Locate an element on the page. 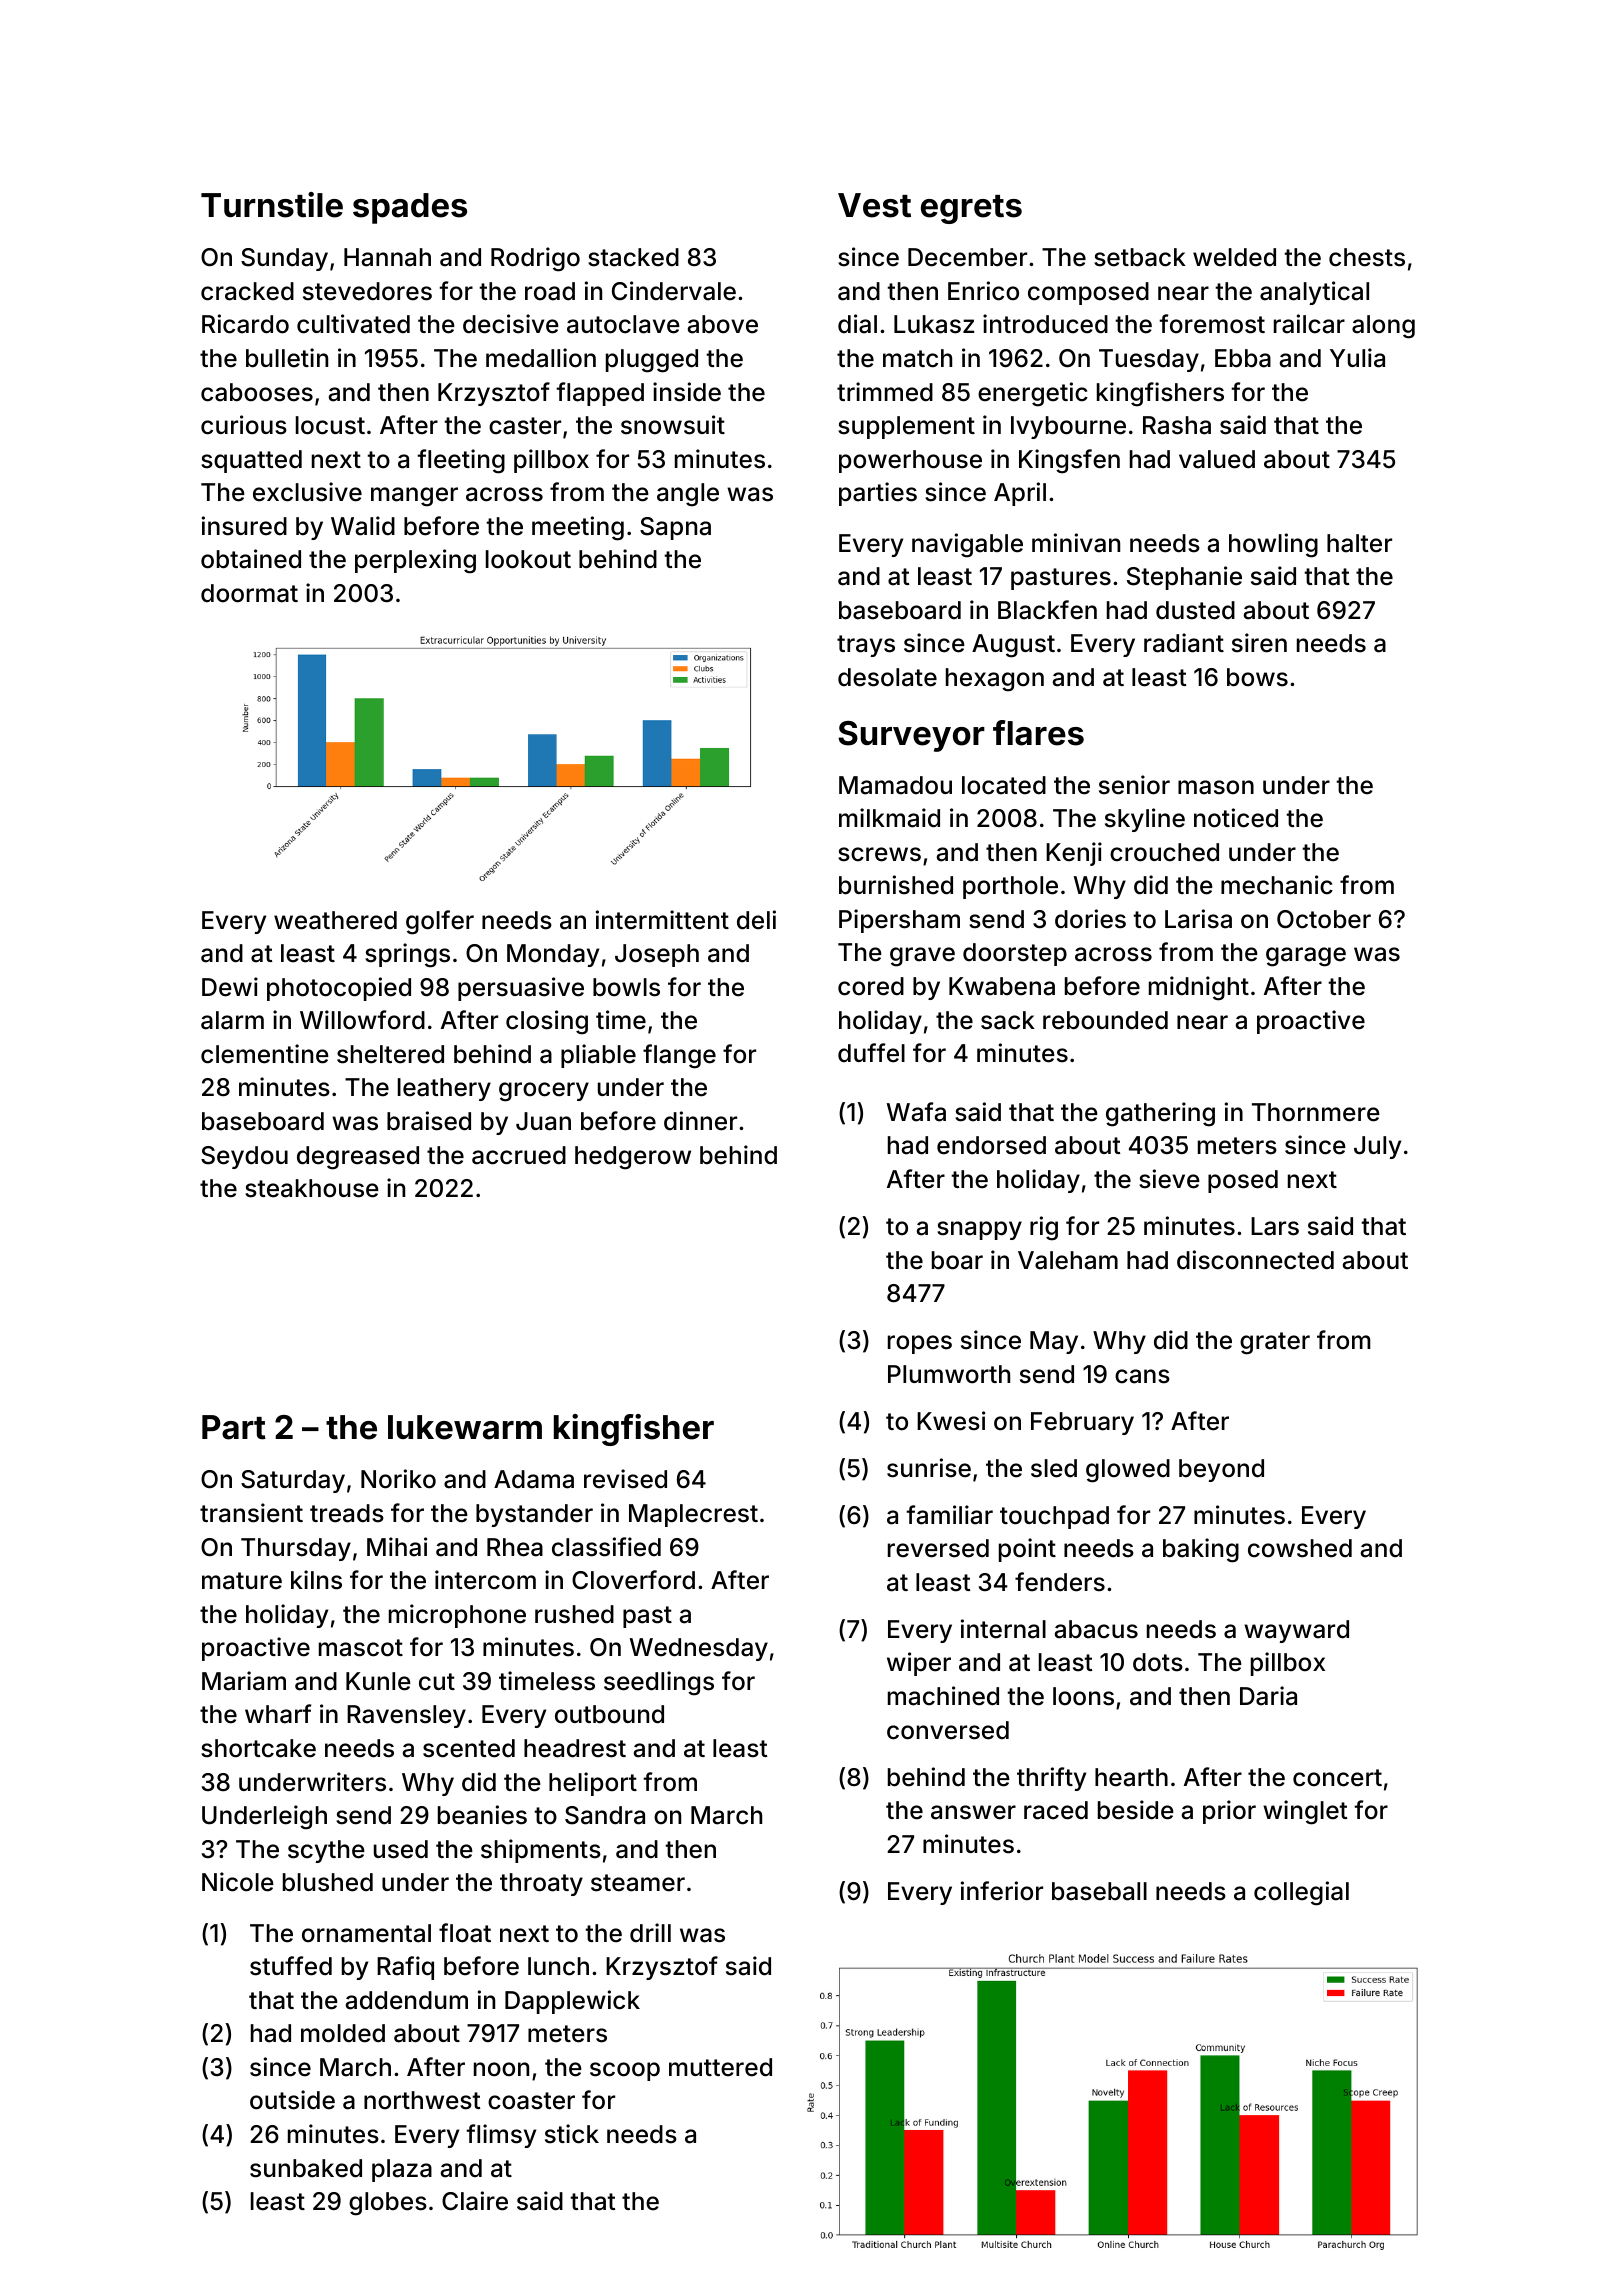  sunbaked is located at coordinates (306, 2168).
